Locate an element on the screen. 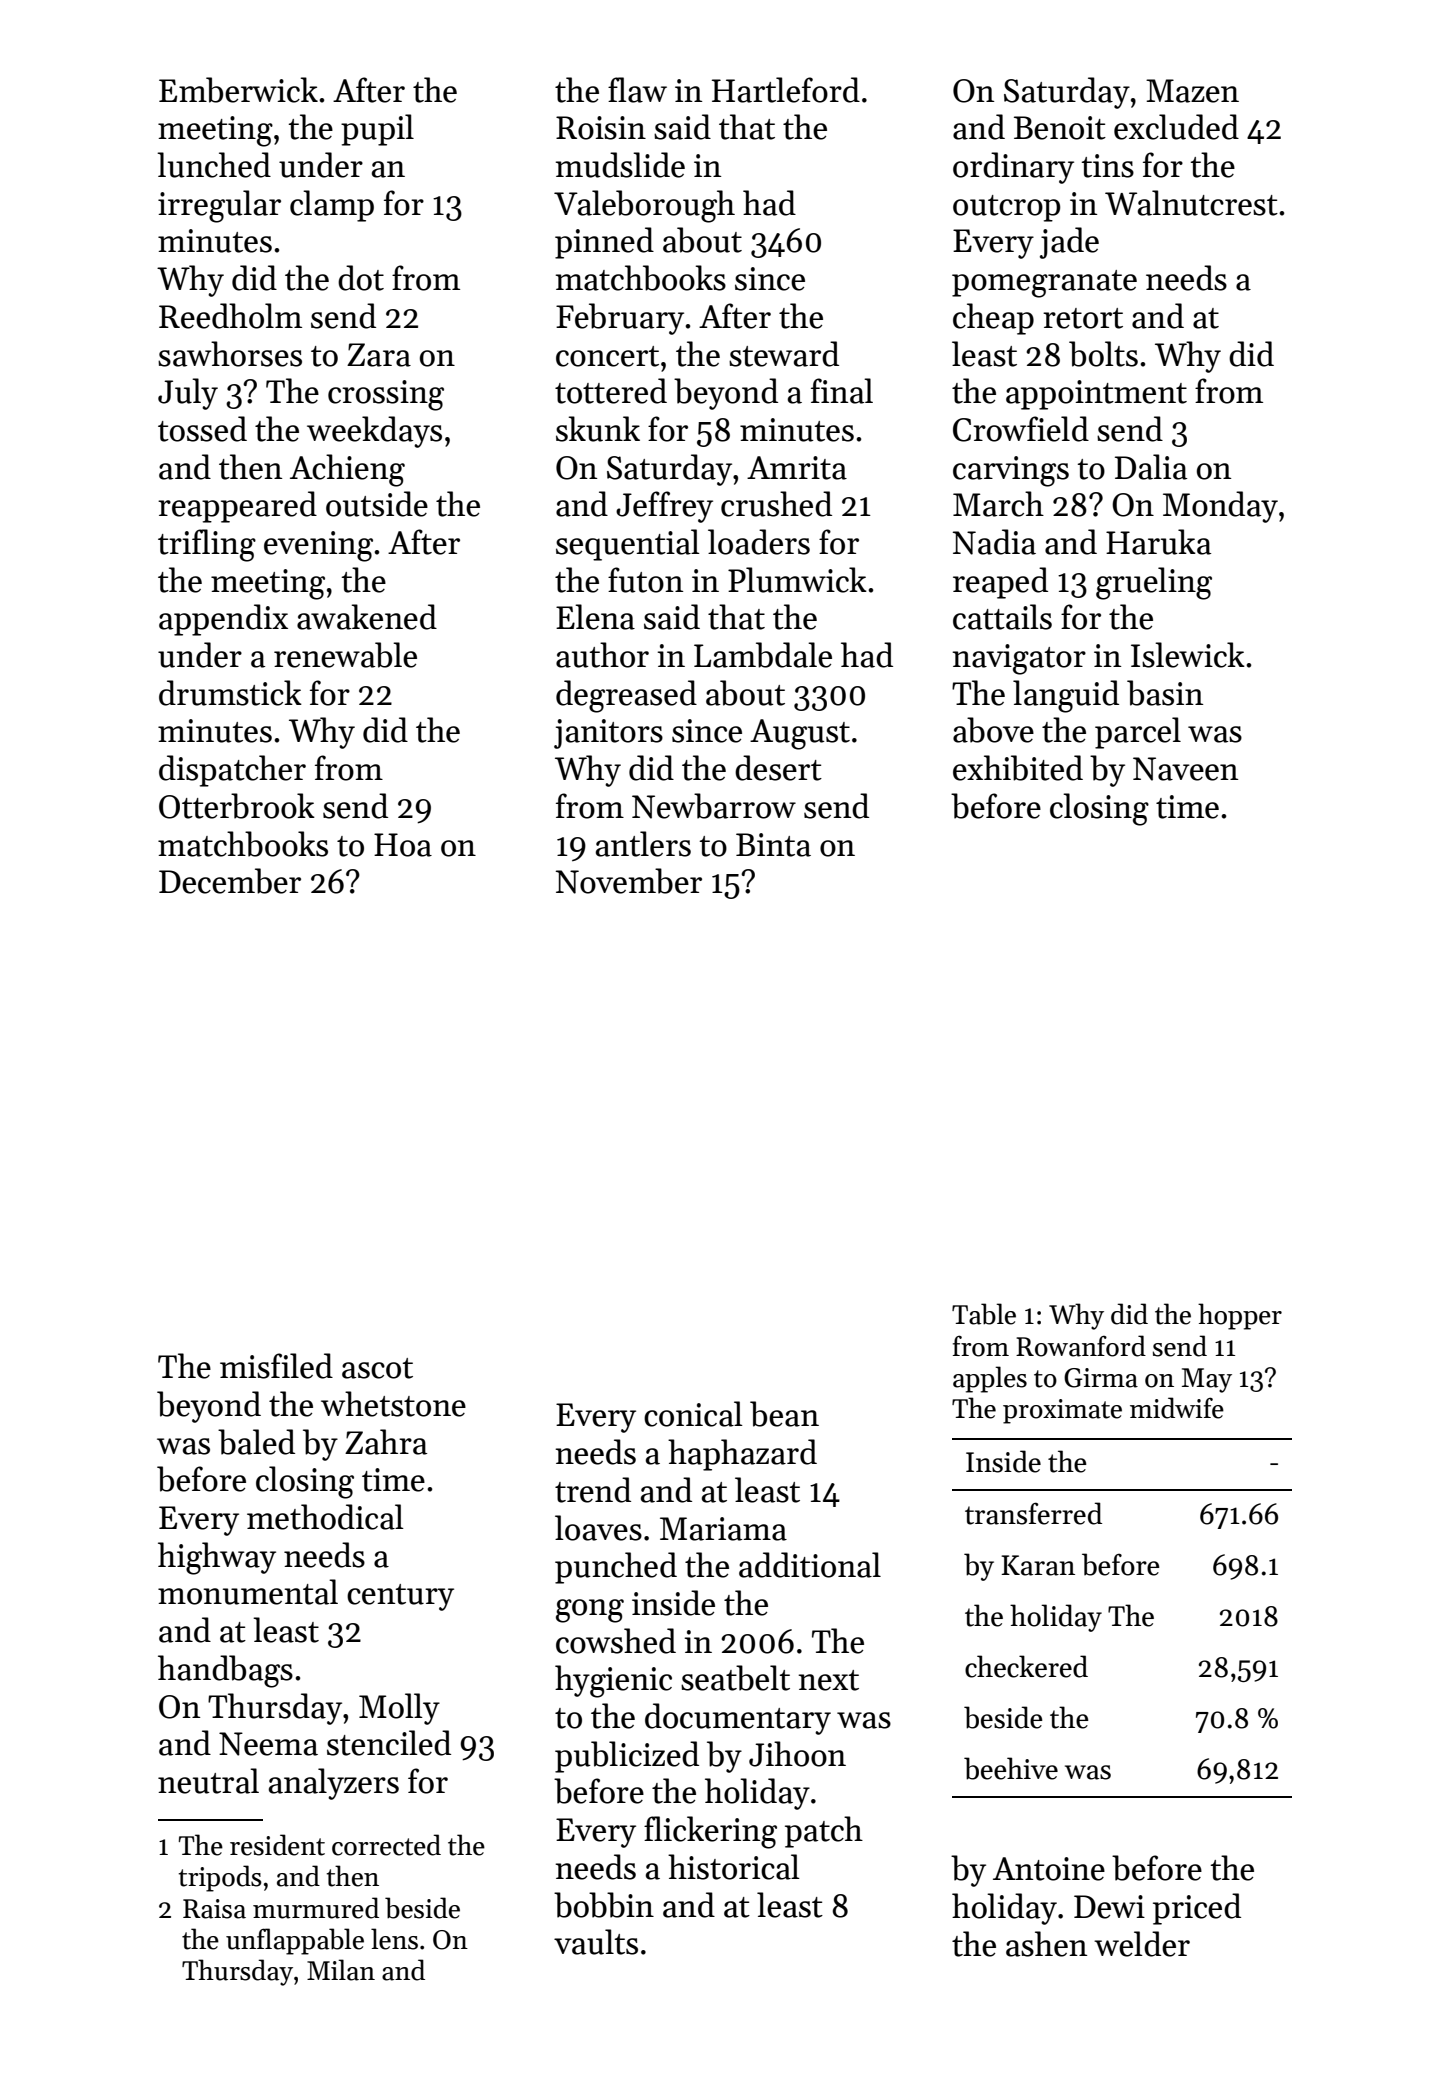 This screenshot has height=2100, width=1450. Mariama is located at coordinates (723, 1529).
